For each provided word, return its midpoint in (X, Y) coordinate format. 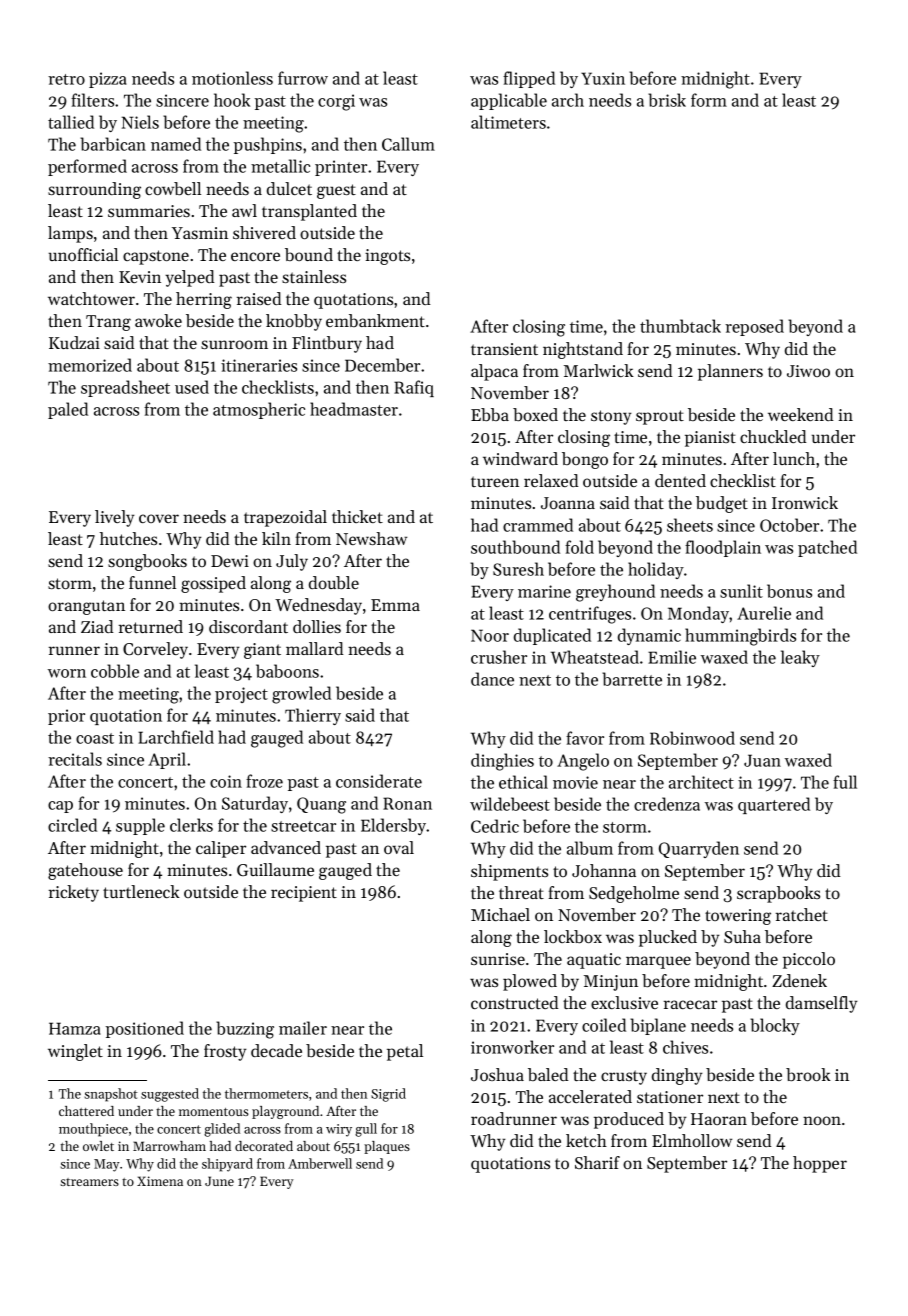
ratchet (802, 914)
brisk (667, 100)
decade (276, 1050)
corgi (336, 102)
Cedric (495, 826)
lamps (70, 234)
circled (72, 825)
